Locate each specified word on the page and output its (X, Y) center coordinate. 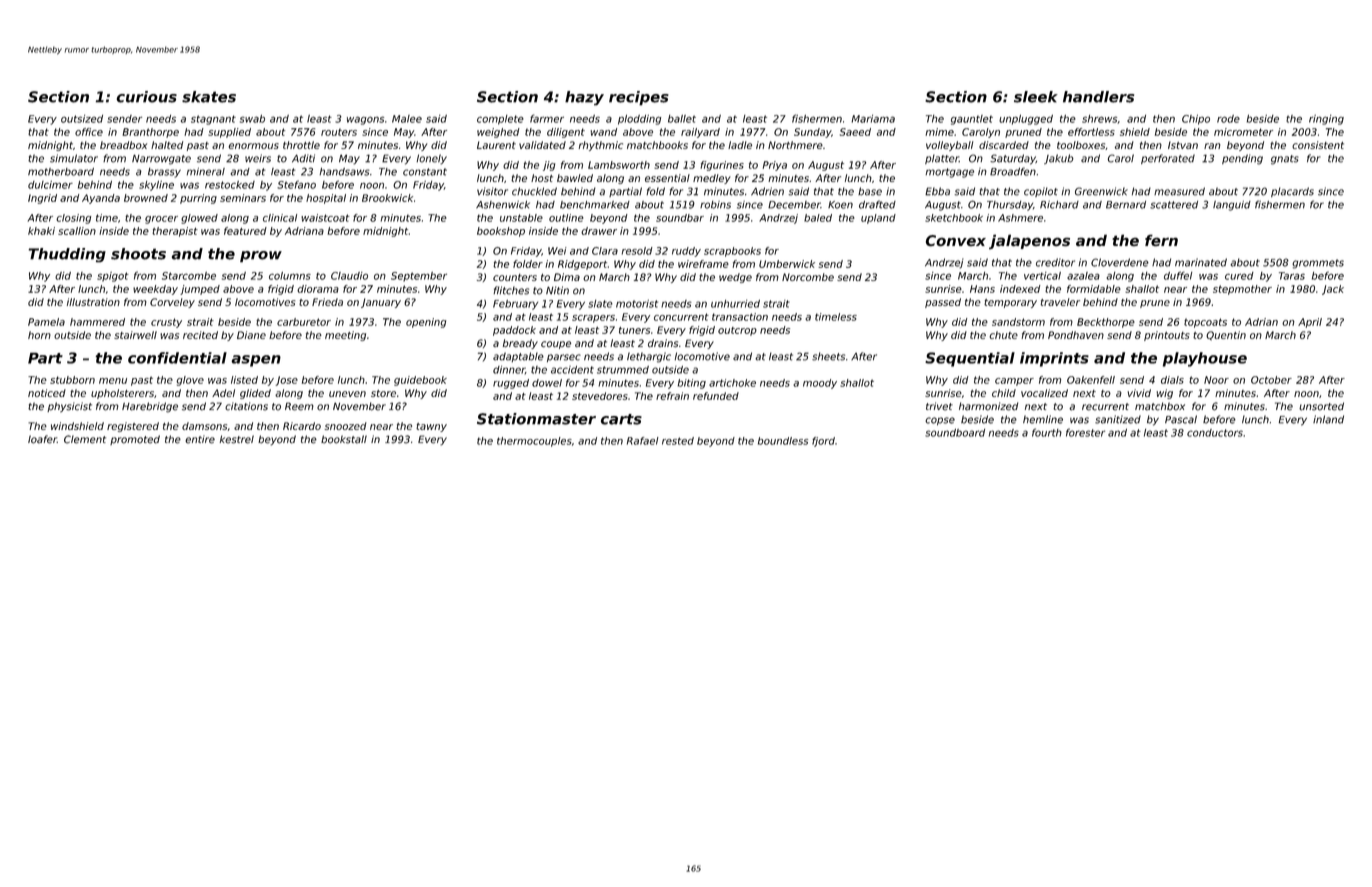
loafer (42, 439)
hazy (584, 98)
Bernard (1126, 205)
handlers (1098, 97)
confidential (177, 358)
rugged (511, 384)
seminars (243, 198)
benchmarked (595, 205)
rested (678, 441)
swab (252, 119)
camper (1014, 382)
